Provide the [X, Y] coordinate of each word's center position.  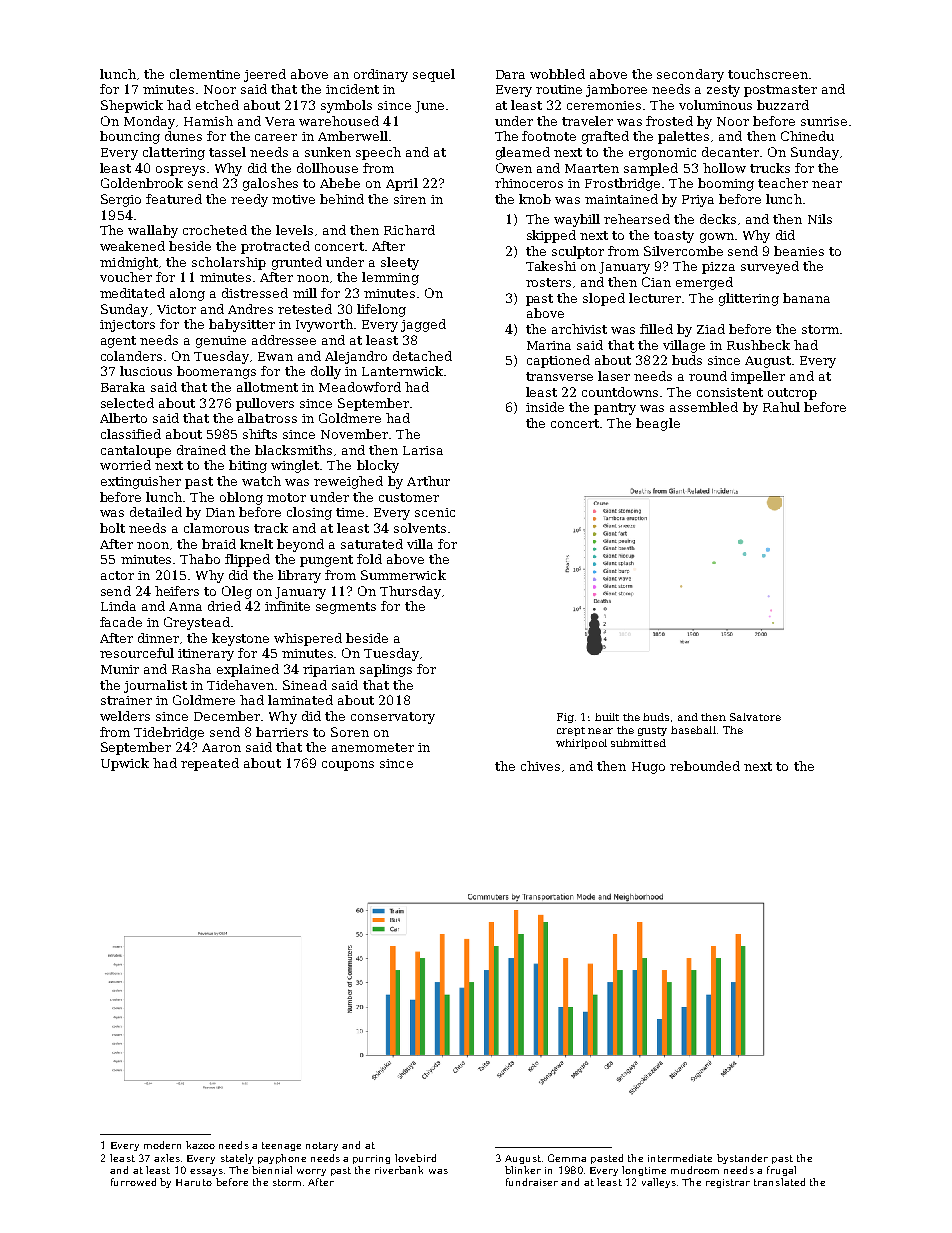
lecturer [655, 298]
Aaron [221, 747]
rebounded [705, 766]
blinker [523, 1170]
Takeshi [551, 266]
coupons [348, 766]
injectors [127, 326]
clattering [174, 153]
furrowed [133, 1182]
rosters [548, 282]
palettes [683, 137]
